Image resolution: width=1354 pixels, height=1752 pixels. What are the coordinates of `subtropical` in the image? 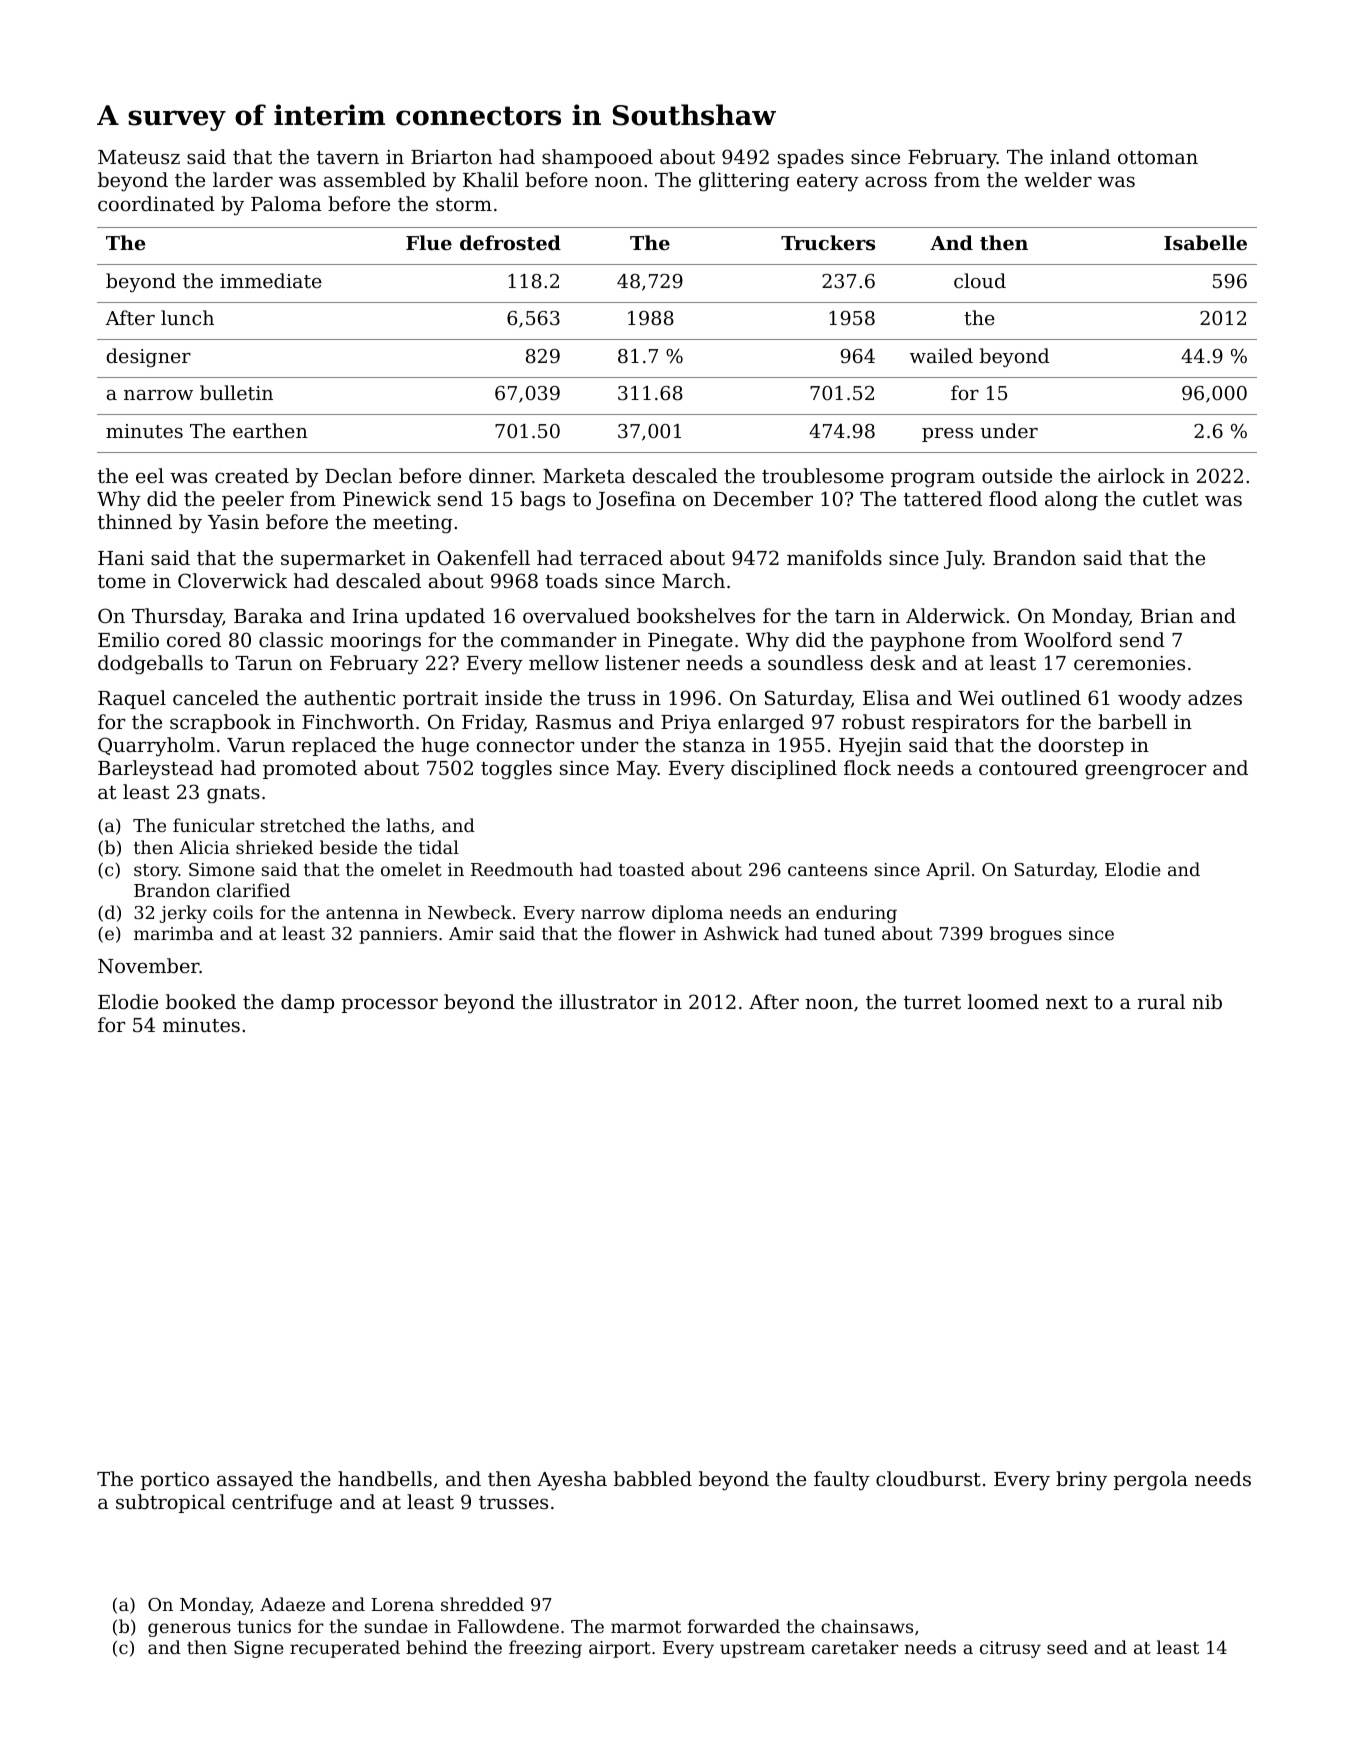 It's located at (170, 1503).
